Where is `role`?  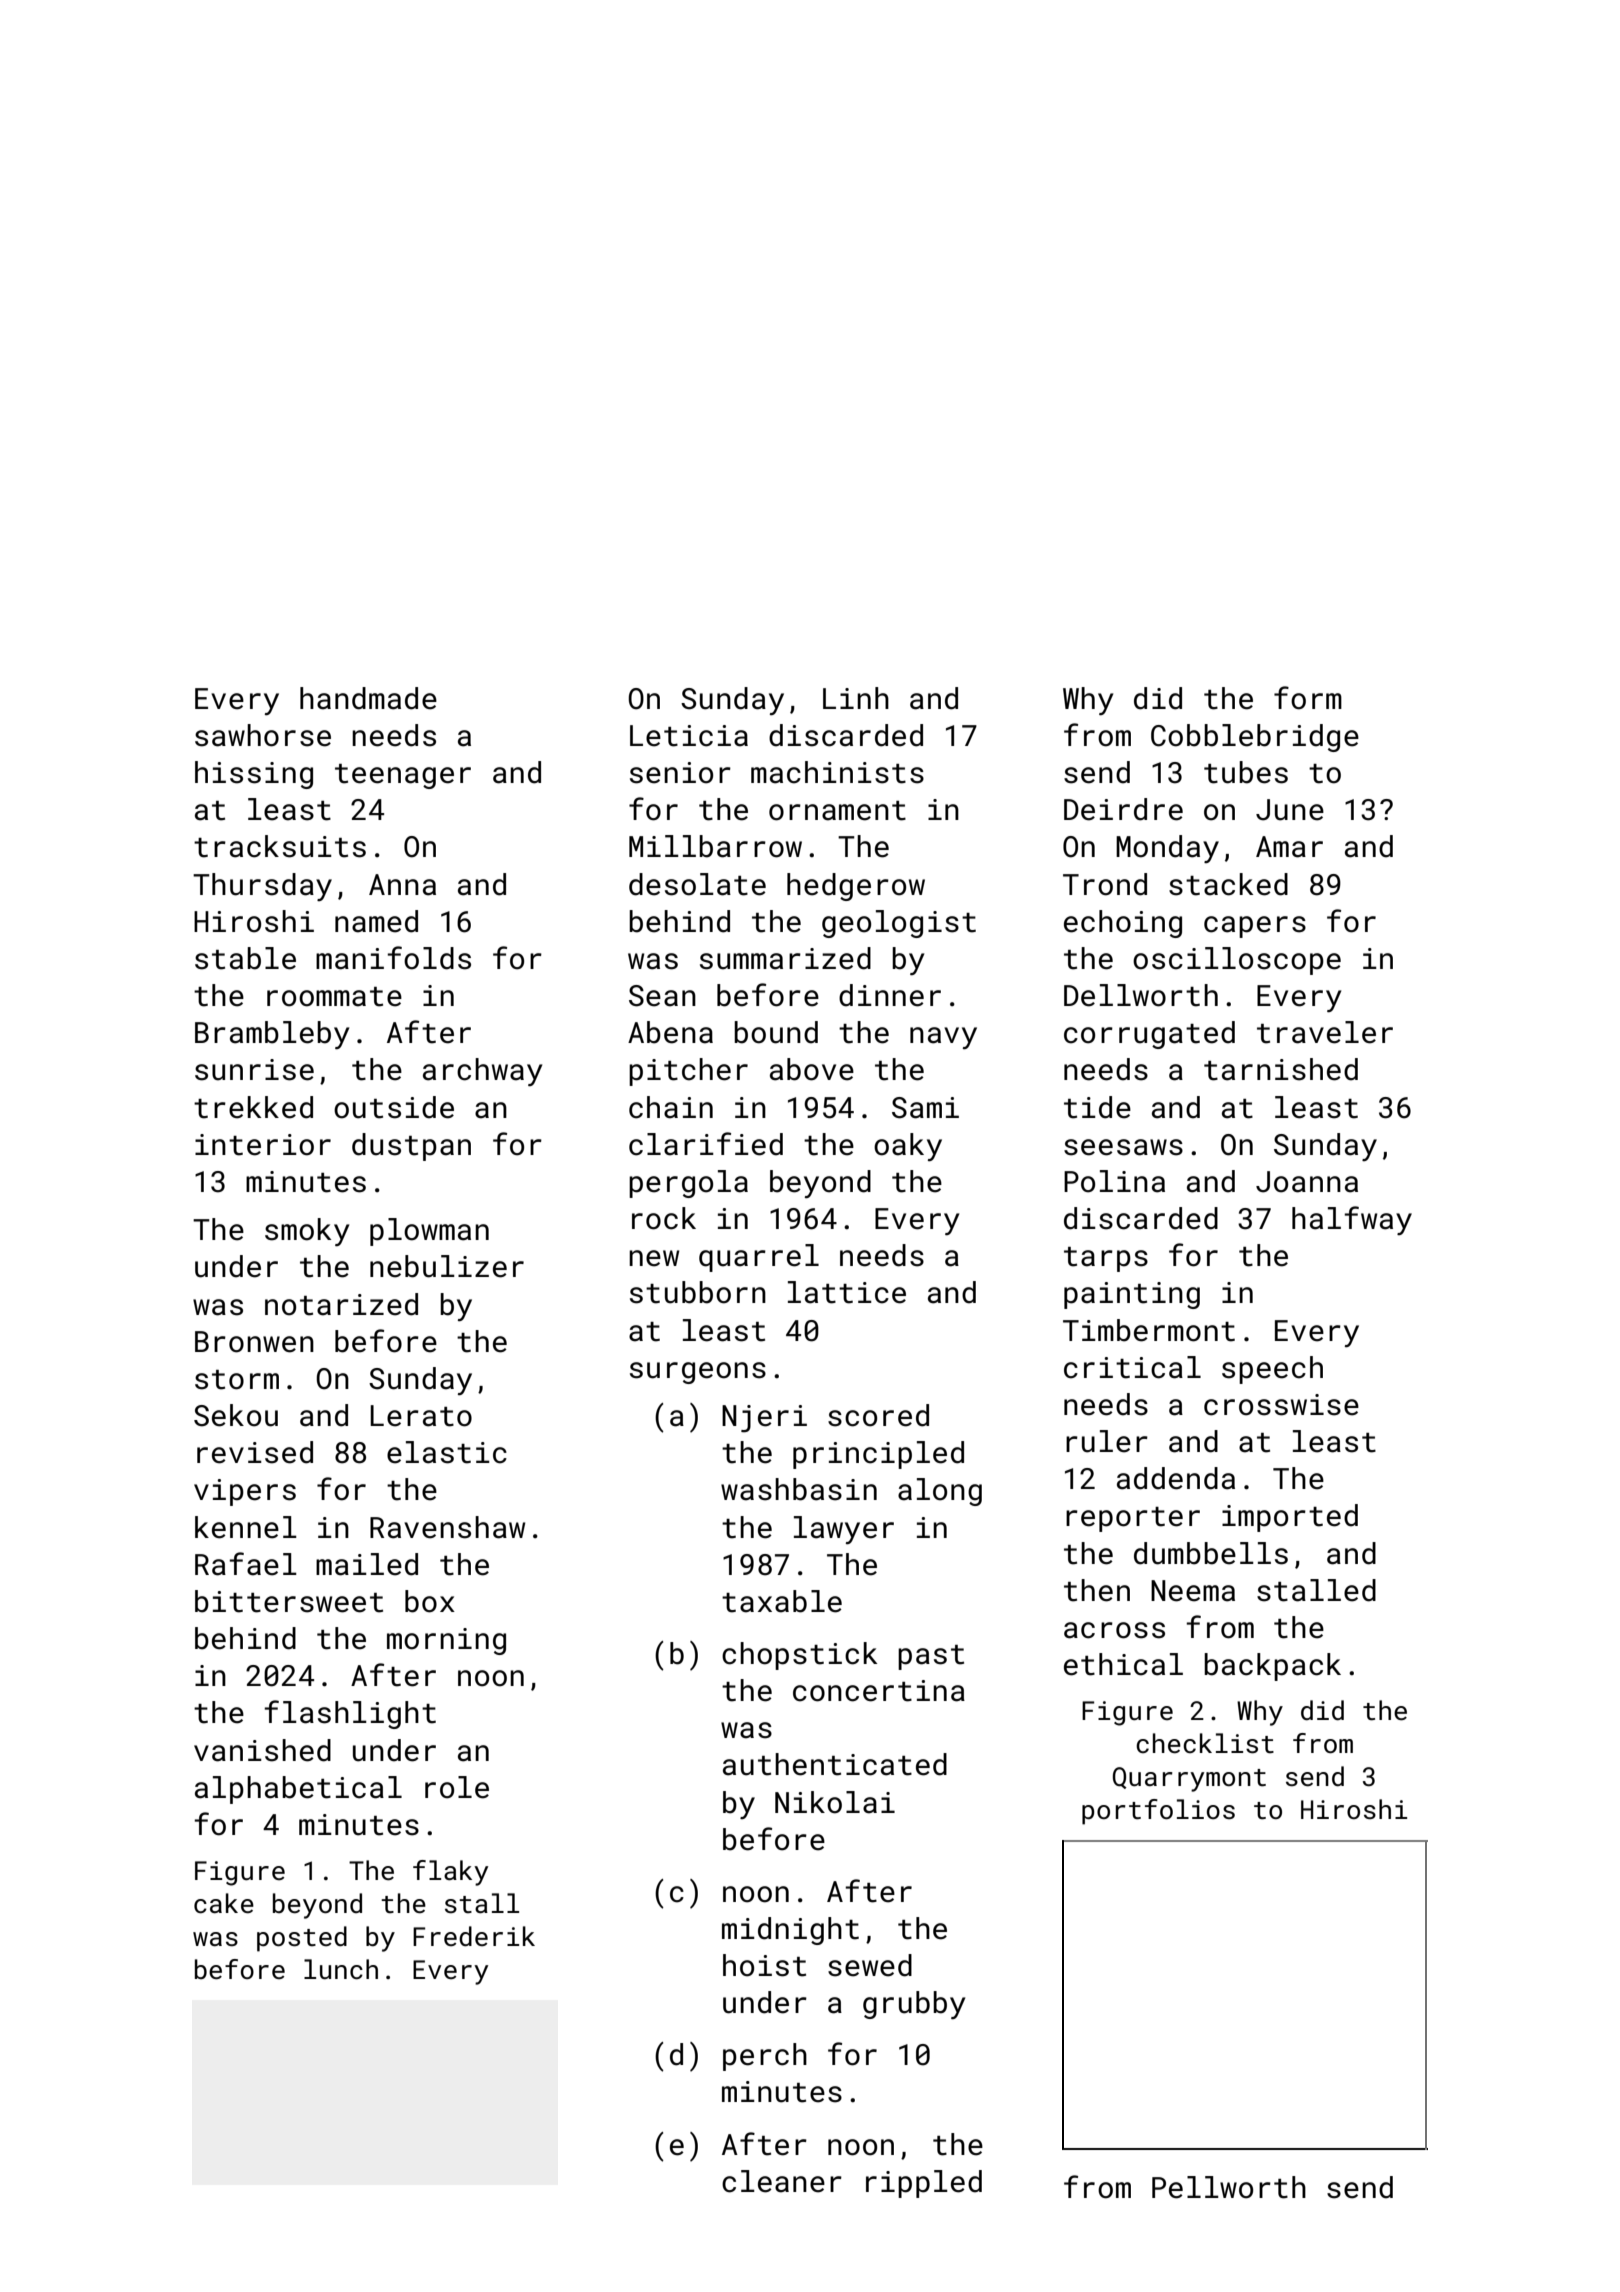 role is located at coordinates (457, 1787).
